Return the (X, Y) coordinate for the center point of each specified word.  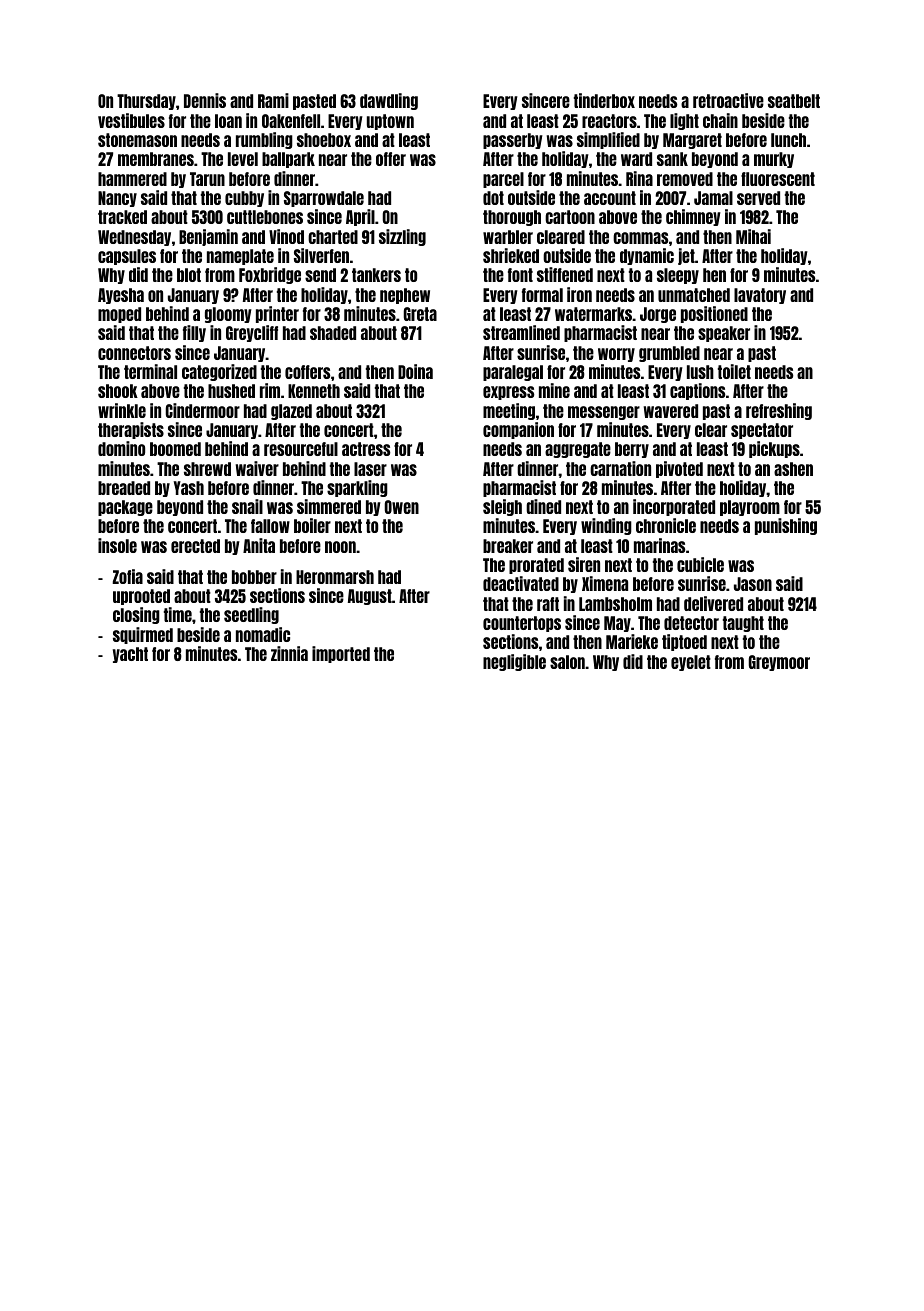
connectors (134, 353)
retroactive (728, 100)
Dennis (205, 100)
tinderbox (604, 100)
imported (341, 654)
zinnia (289, 653)
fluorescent (778, 179)
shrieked (511, 255)
